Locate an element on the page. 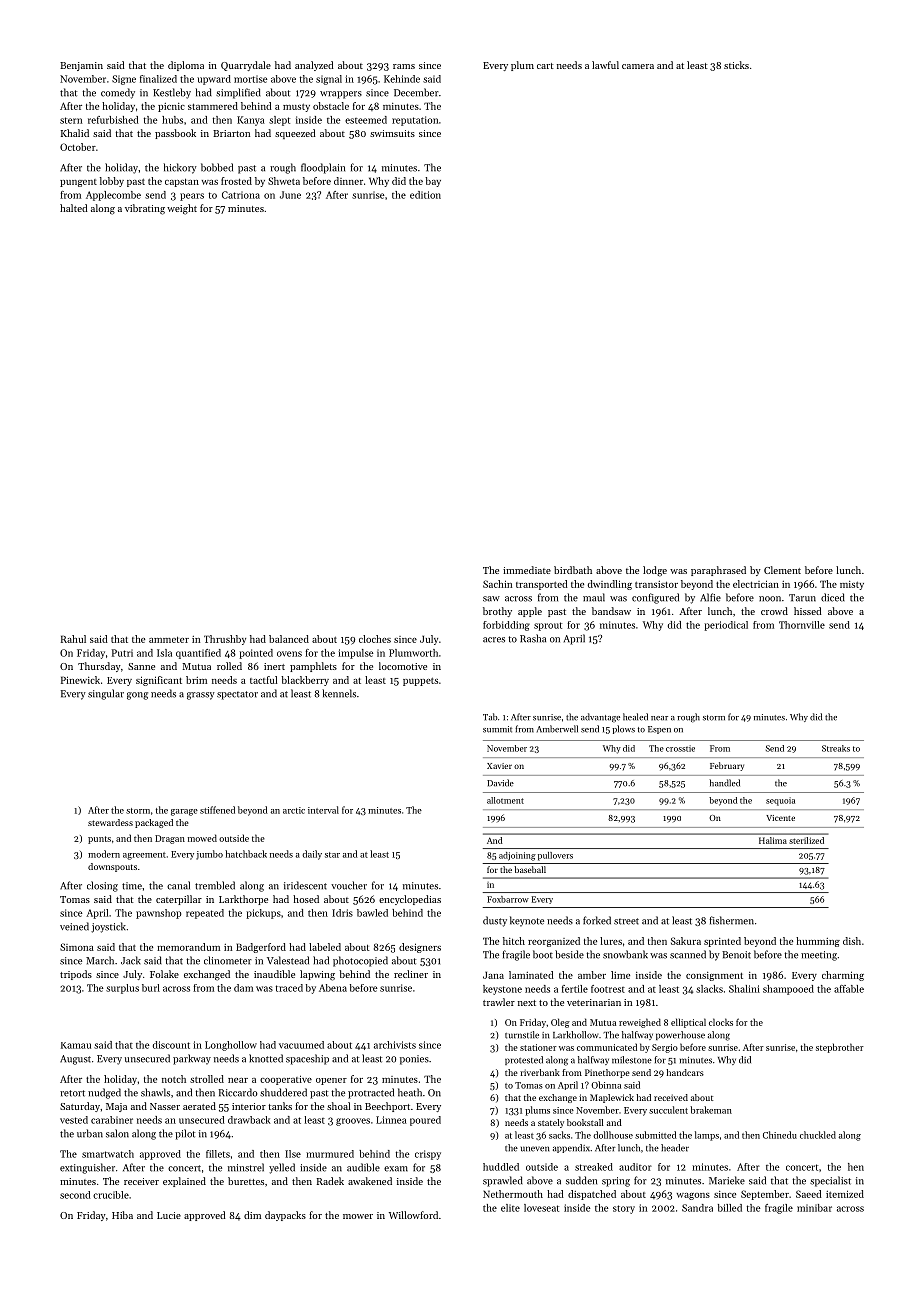  Khalid is located at coordinates (75, 133).
